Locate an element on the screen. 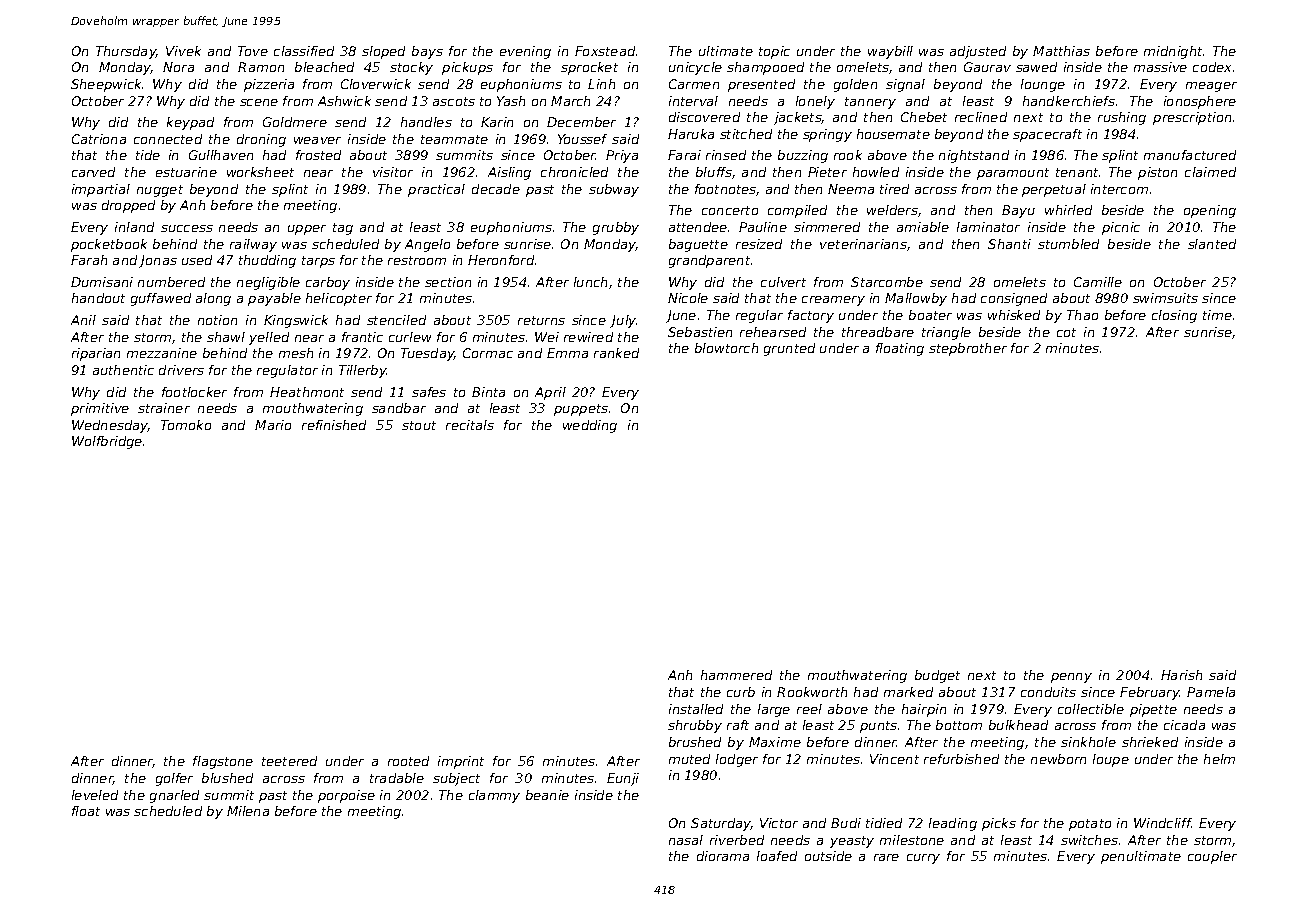  footnotes is located at coordinates (726, 190).
